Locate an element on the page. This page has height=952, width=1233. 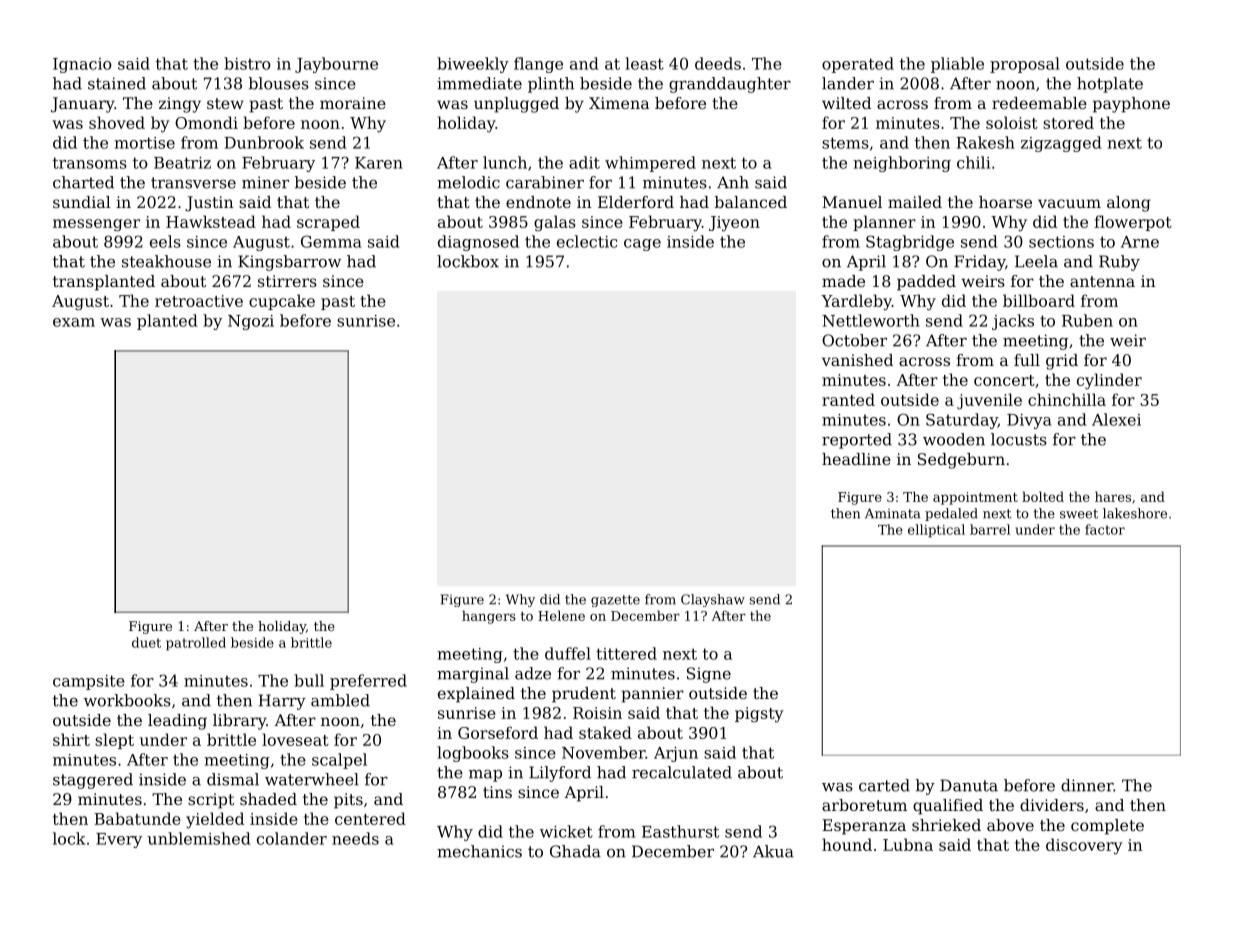
moraine is located at coordinates (353, 103).
